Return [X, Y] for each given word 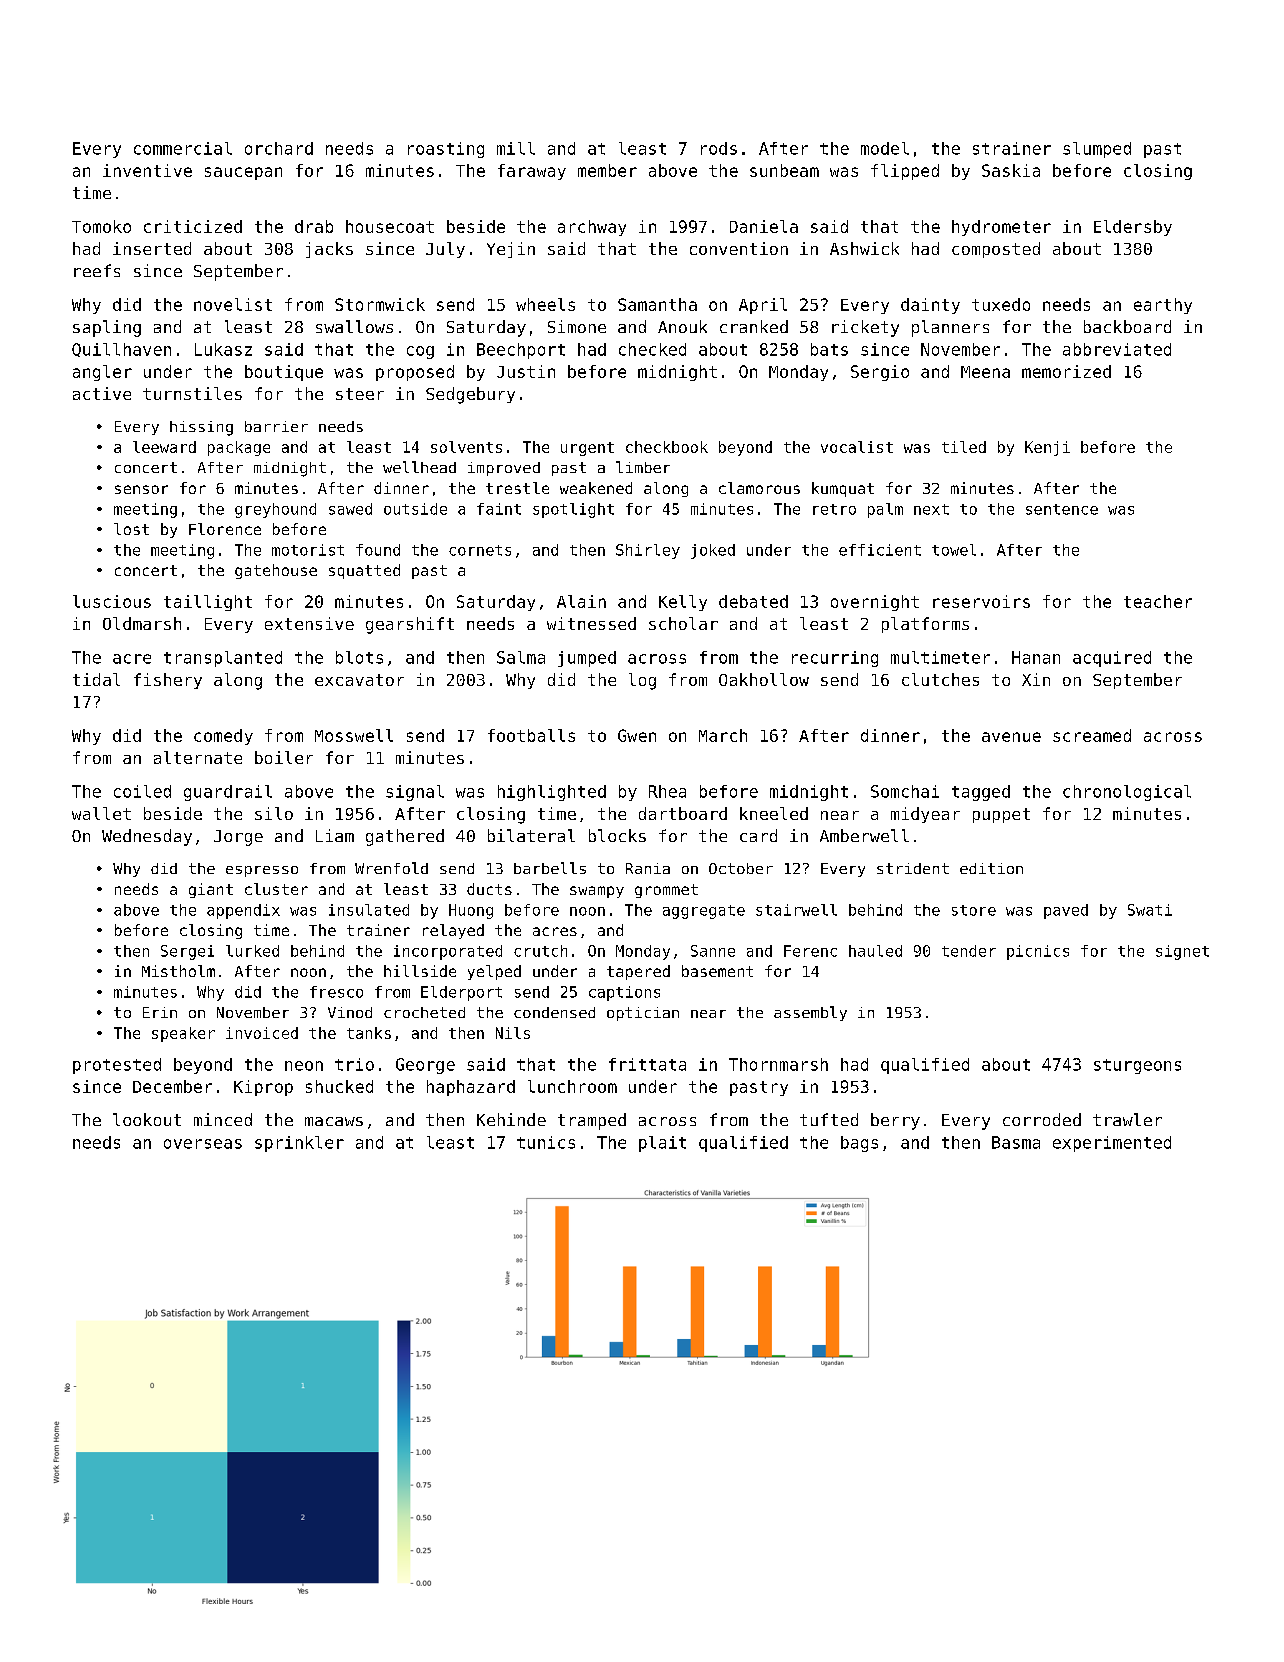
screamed [1092, 735]
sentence [1062, 509]
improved [504, 469]
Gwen [637, 735]
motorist [308, 550]
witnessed [591, 623]
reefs [97, 270]
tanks [369, 1033]
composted [996, 250]
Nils [513, 1033]
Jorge [238, 838]
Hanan [1036, 657]
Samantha [657, 304]
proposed [415, 373]
